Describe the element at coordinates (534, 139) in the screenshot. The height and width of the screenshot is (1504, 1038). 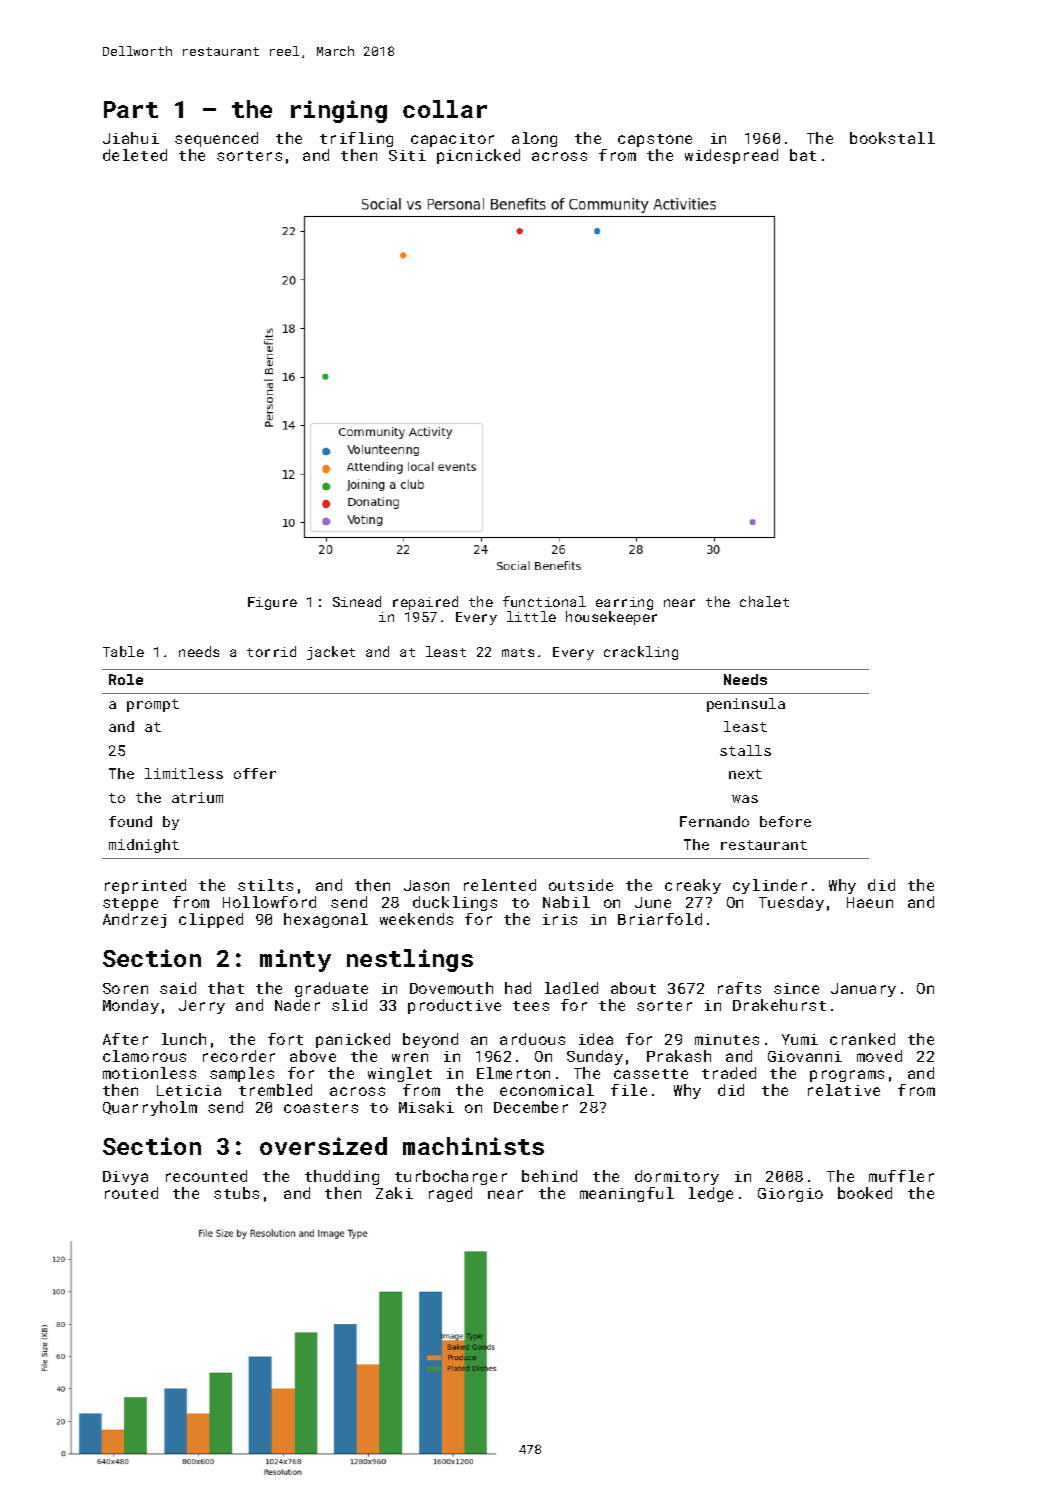
I see `along` at that location.
